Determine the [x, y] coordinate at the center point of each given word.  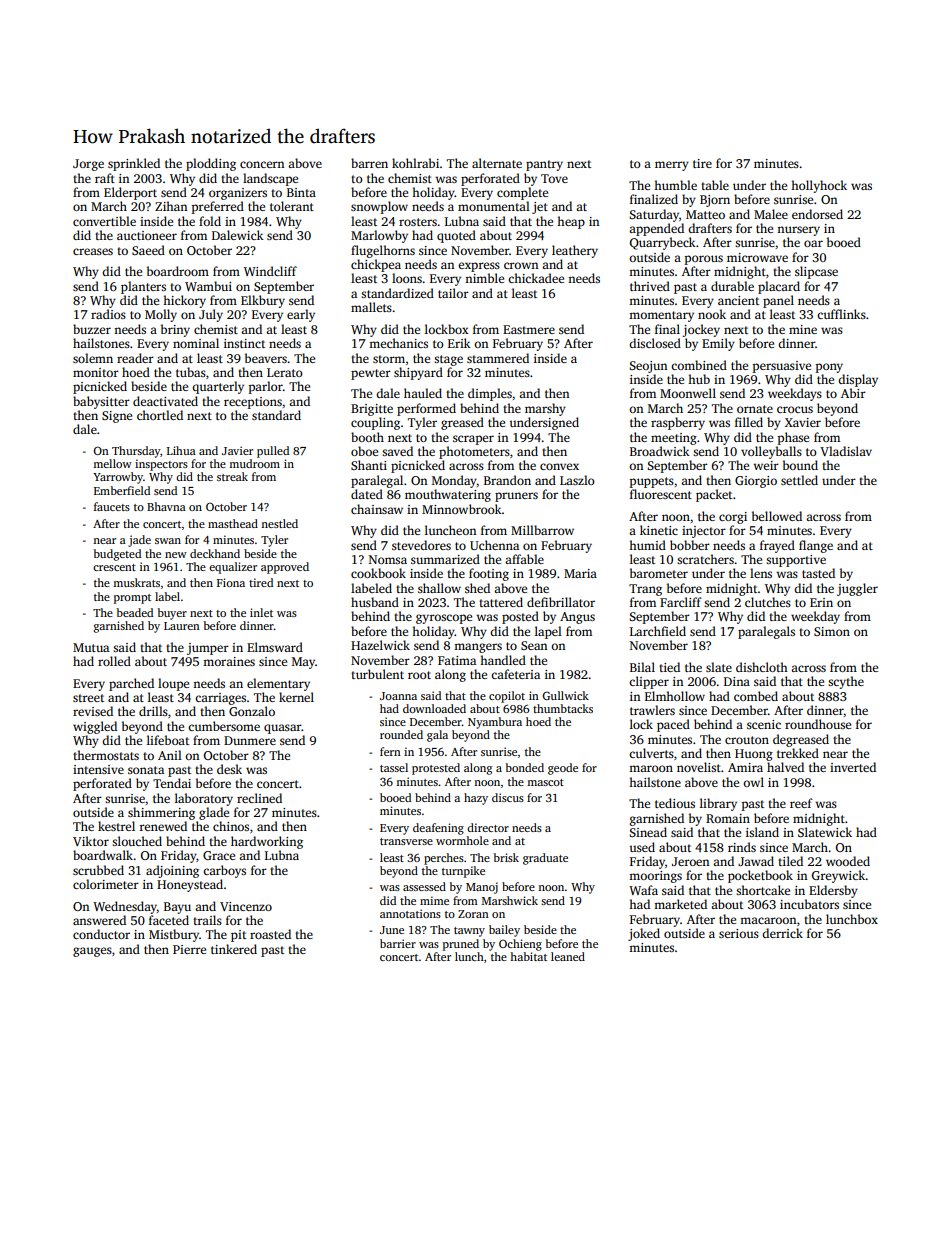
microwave [757, 257]
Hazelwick [380, 645]
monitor [96, 372]
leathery [575, 251]
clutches [768, 602]
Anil [170, 755]
